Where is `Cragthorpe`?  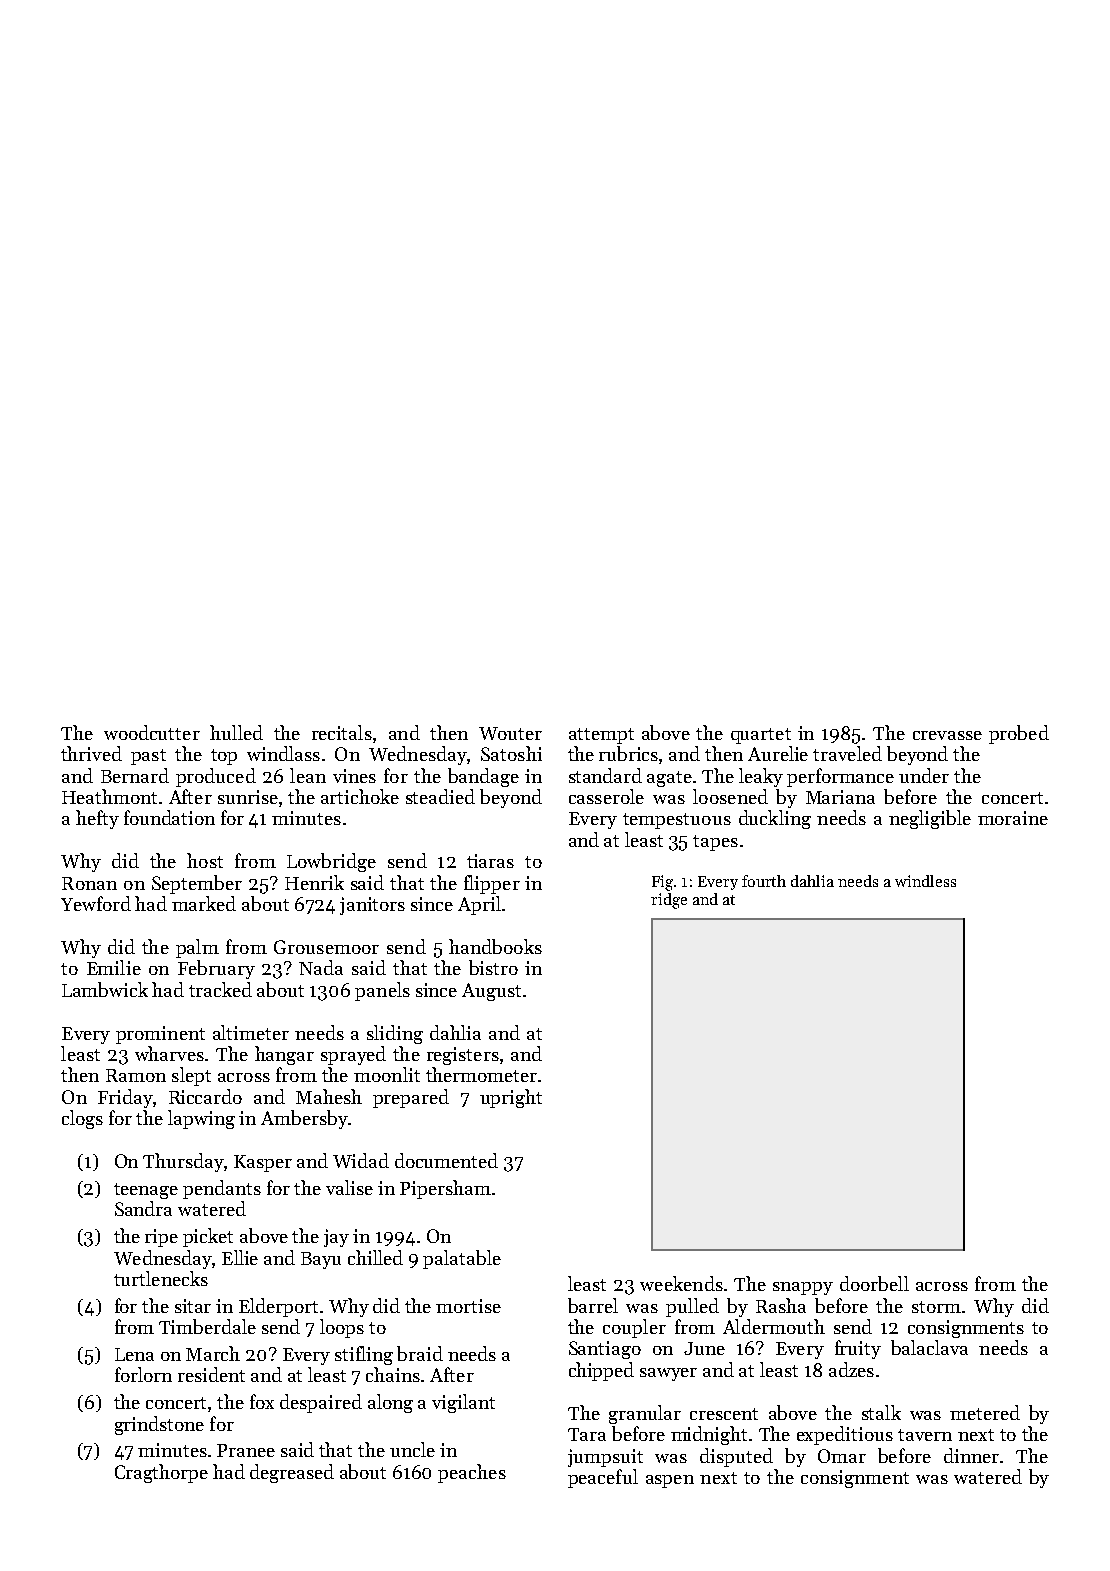 Cragthorpe is located at coordinates (161, 1473).
